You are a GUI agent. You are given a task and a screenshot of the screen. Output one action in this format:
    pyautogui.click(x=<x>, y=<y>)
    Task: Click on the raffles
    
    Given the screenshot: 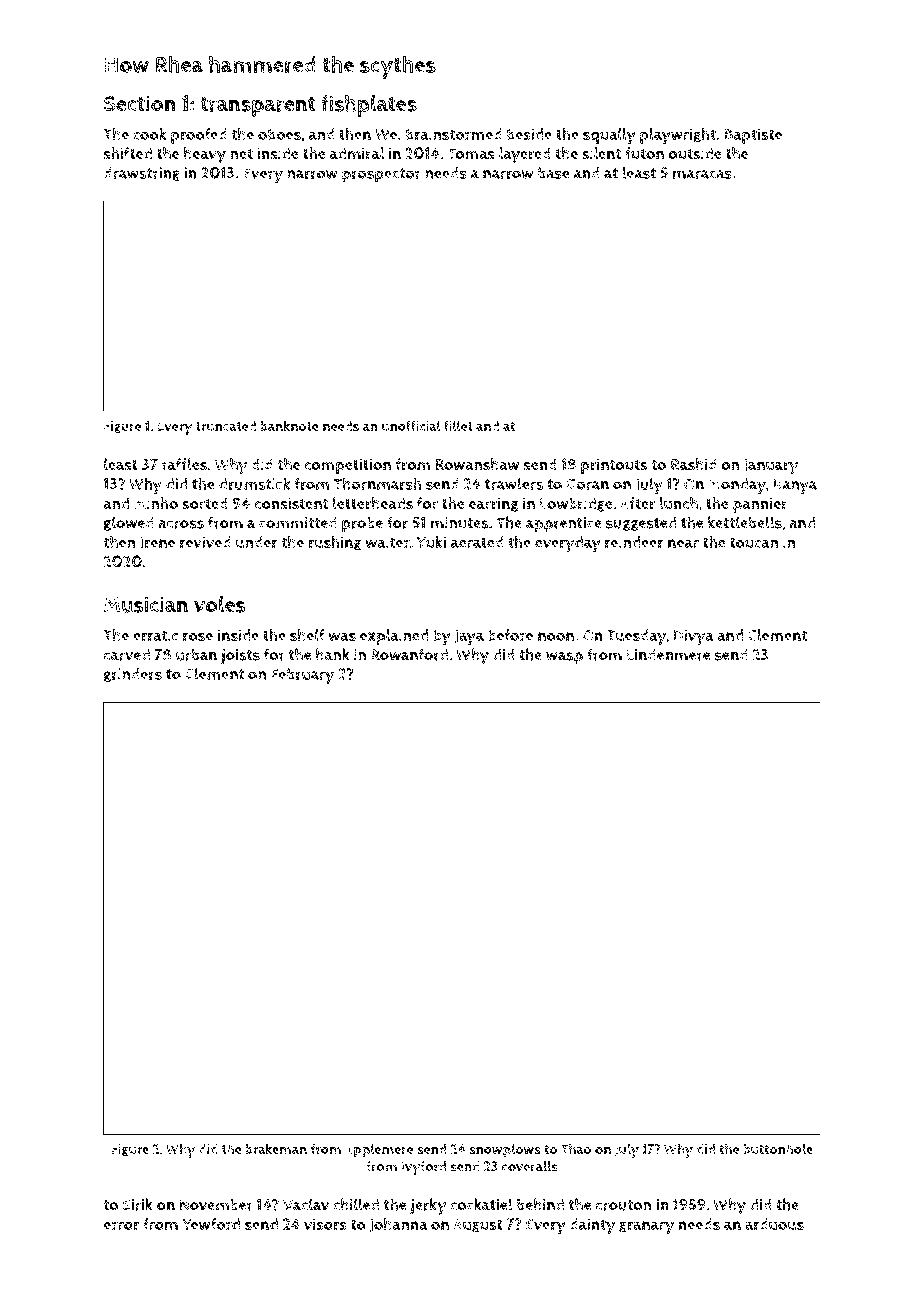 What is the action you would take?
    pyautogui.click(x=184, y=464)
